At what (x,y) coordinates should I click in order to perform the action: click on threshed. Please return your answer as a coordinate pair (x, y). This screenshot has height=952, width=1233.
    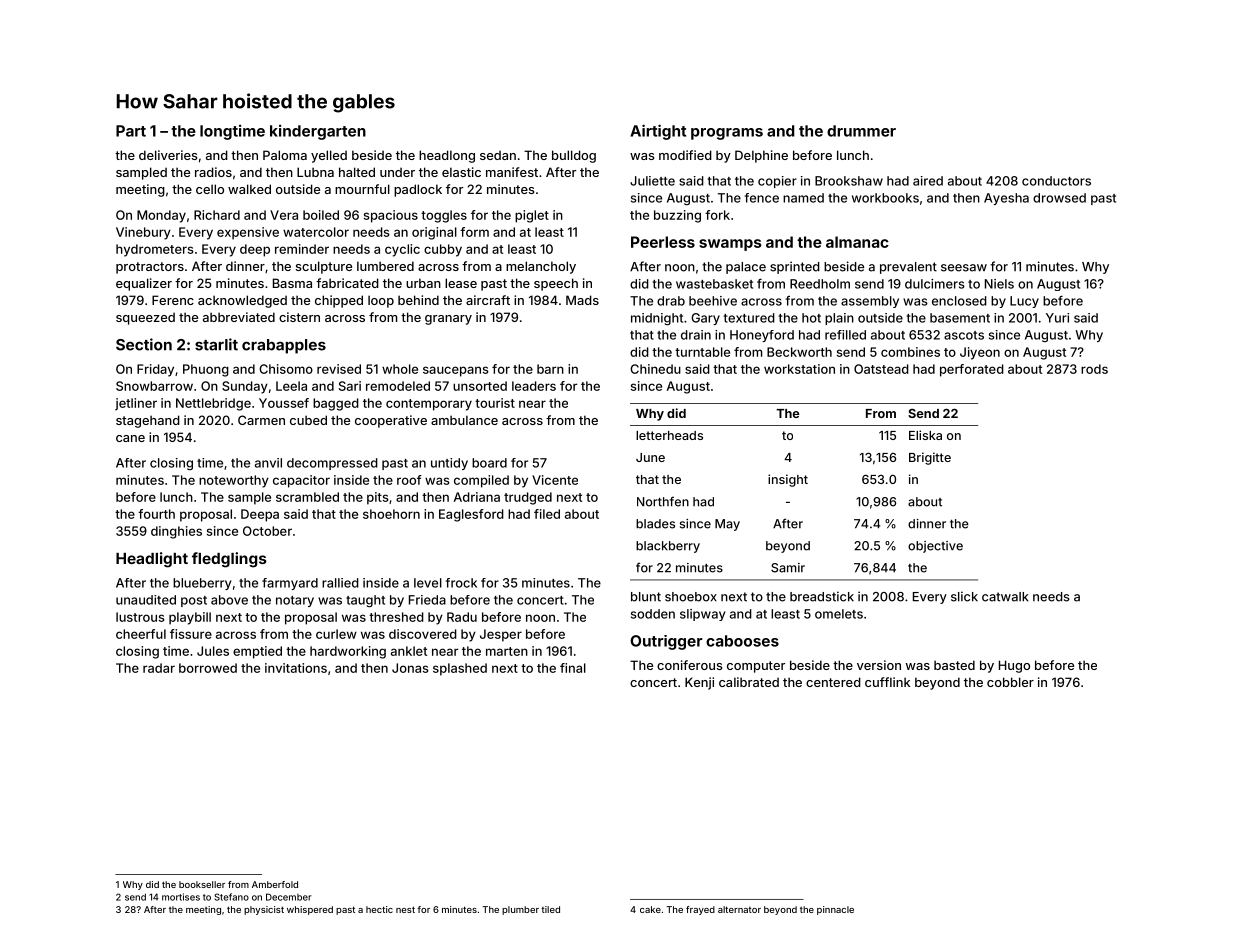
    Looking at the image, I should click on (396, 617).
